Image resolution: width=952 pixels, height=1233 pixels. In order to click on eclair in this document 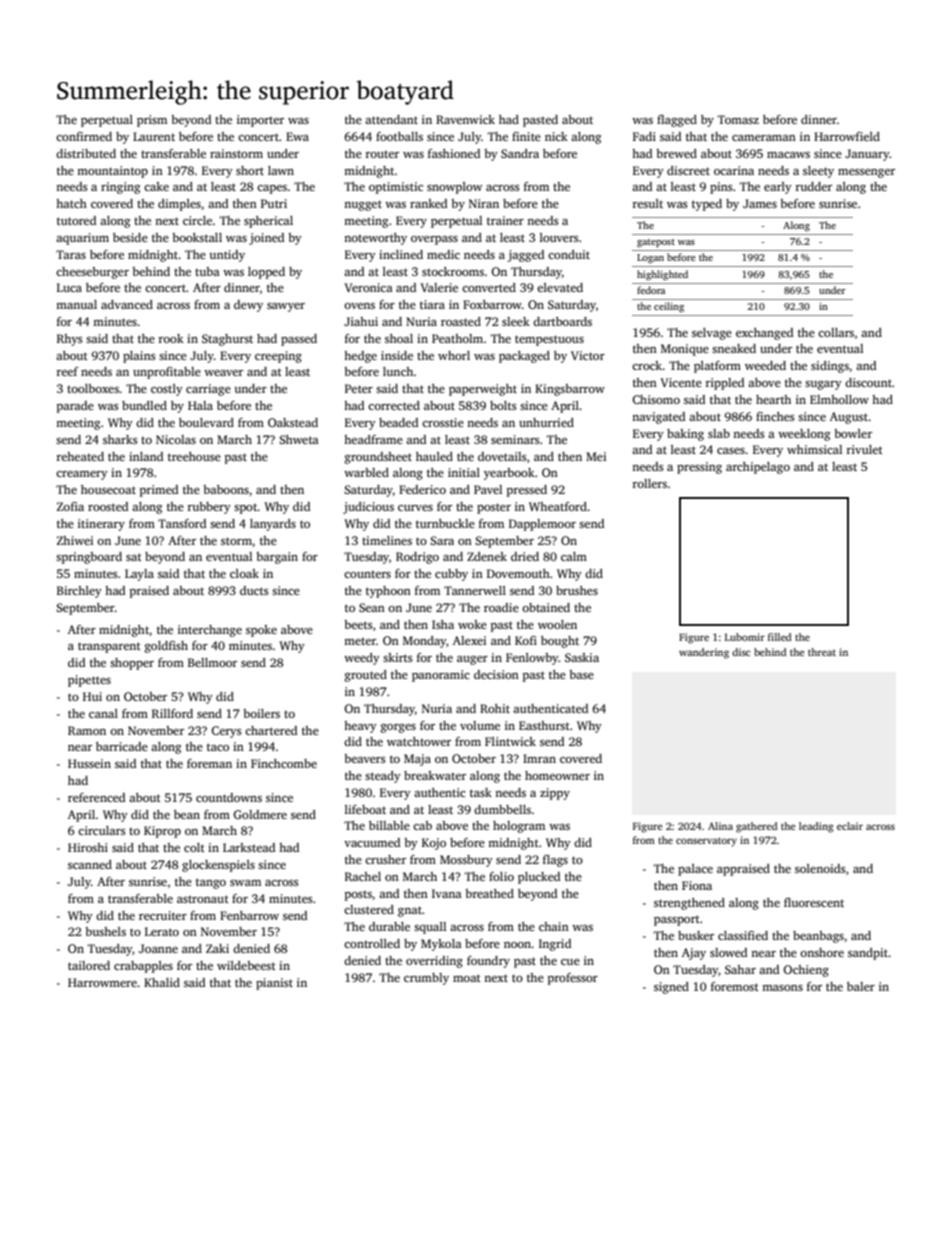, I will do `click(850, 826)`.
